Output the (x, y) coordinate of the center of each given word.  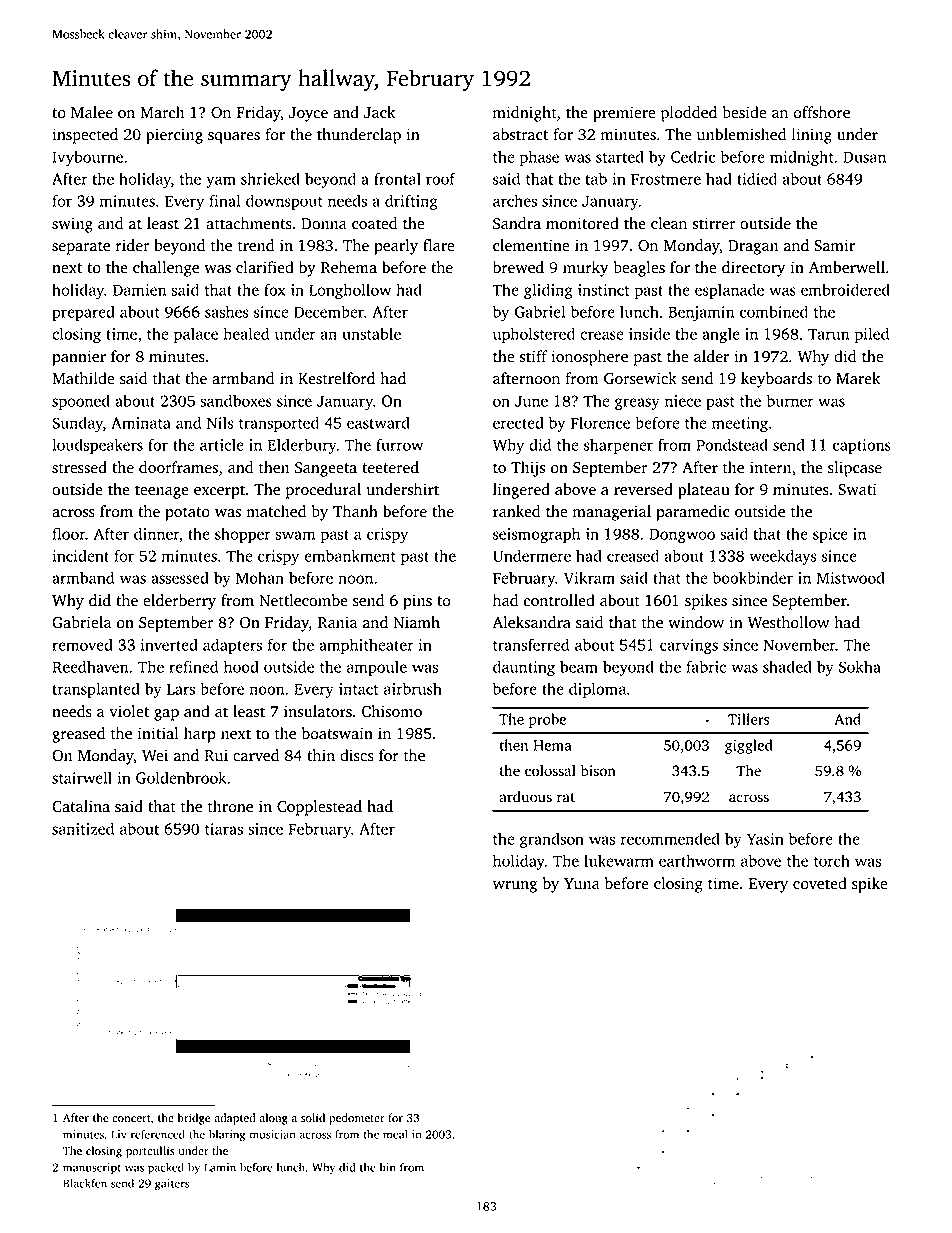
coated (375, 223)
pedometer (357, 1119)
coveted (820, 883)
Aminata (141, 423)
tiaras (224, 829)
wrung (515, 887)
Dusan (864, 157)
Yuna (582, 884)
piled (872, 335)
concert (131, 1119)
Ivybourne (88, 158)
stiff (534, 356)
